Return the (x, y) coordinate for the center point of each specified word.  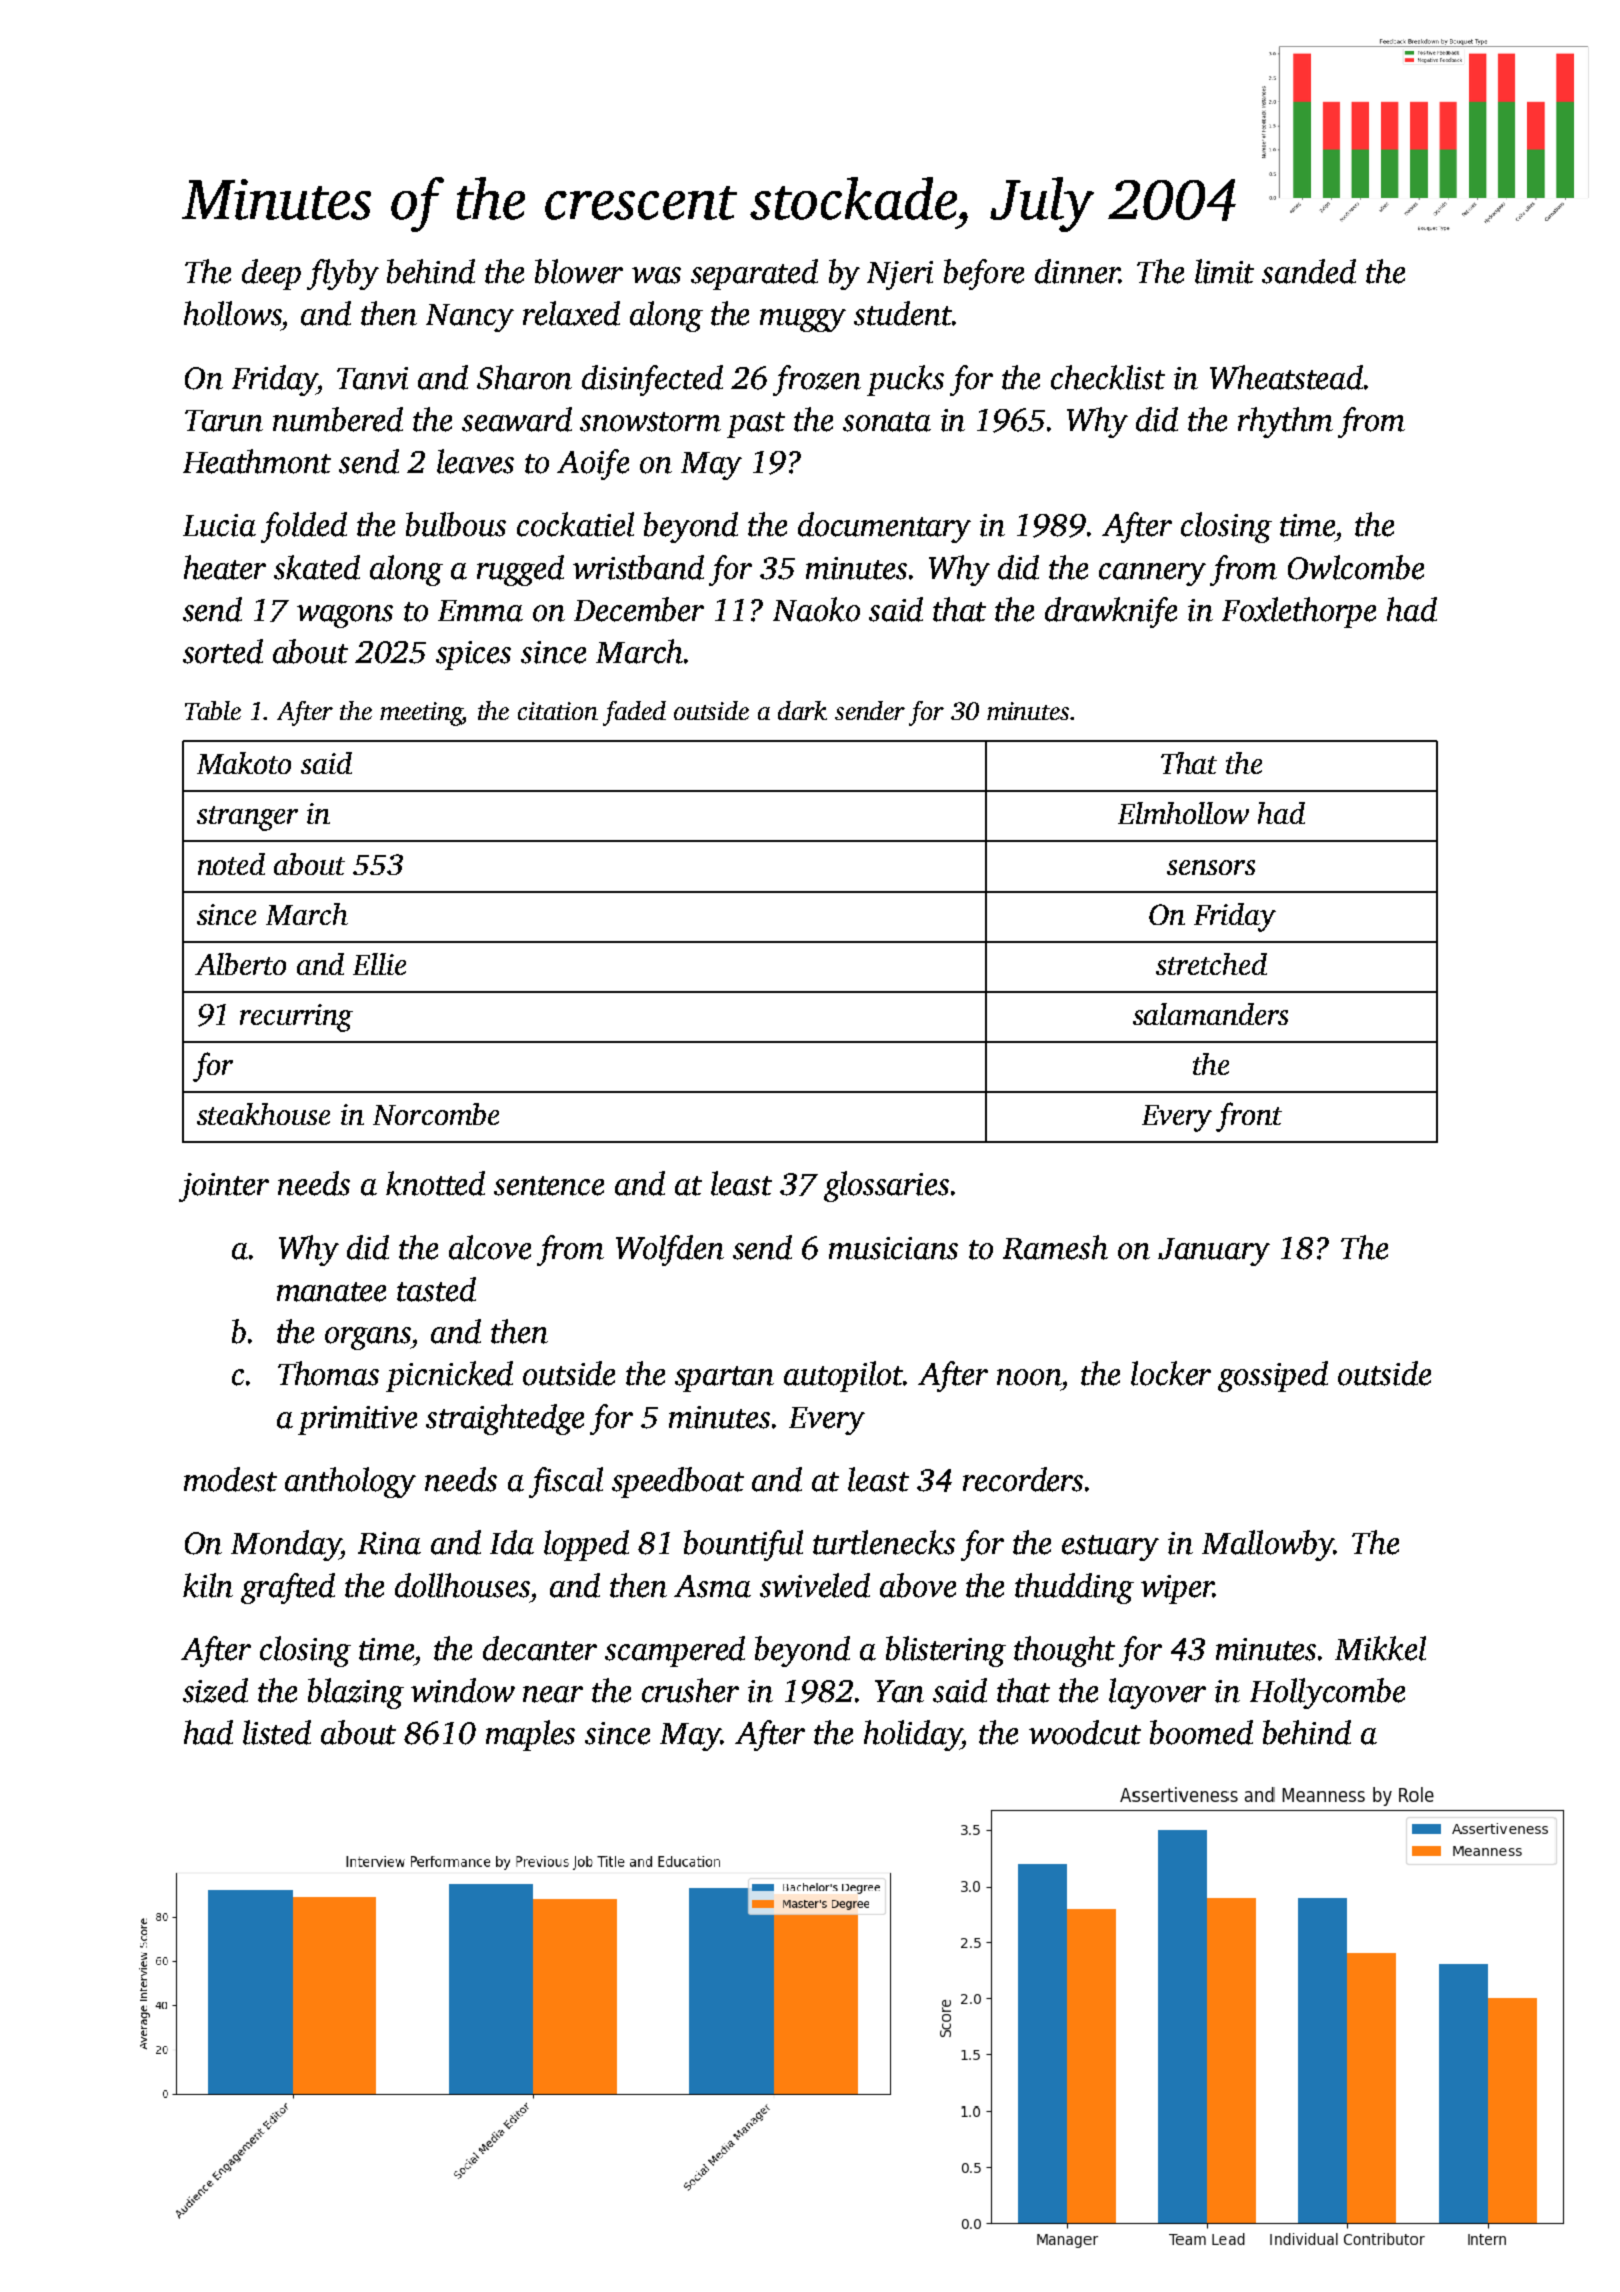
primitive (357, 1420)
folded (304, 527)
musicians (893, 1248)
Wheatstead (1286, 377)
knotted (435, 1183)
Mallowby (1268, 1545)
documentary (884, 527)
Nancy (470, 318)
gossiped (1273, 1376)
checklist (1108, 377)
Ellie (379, 964)
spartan (724, 1379)
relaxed (571, 313)
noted (231, 864)
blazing (356, 1693)
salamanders (1210, 1014)
